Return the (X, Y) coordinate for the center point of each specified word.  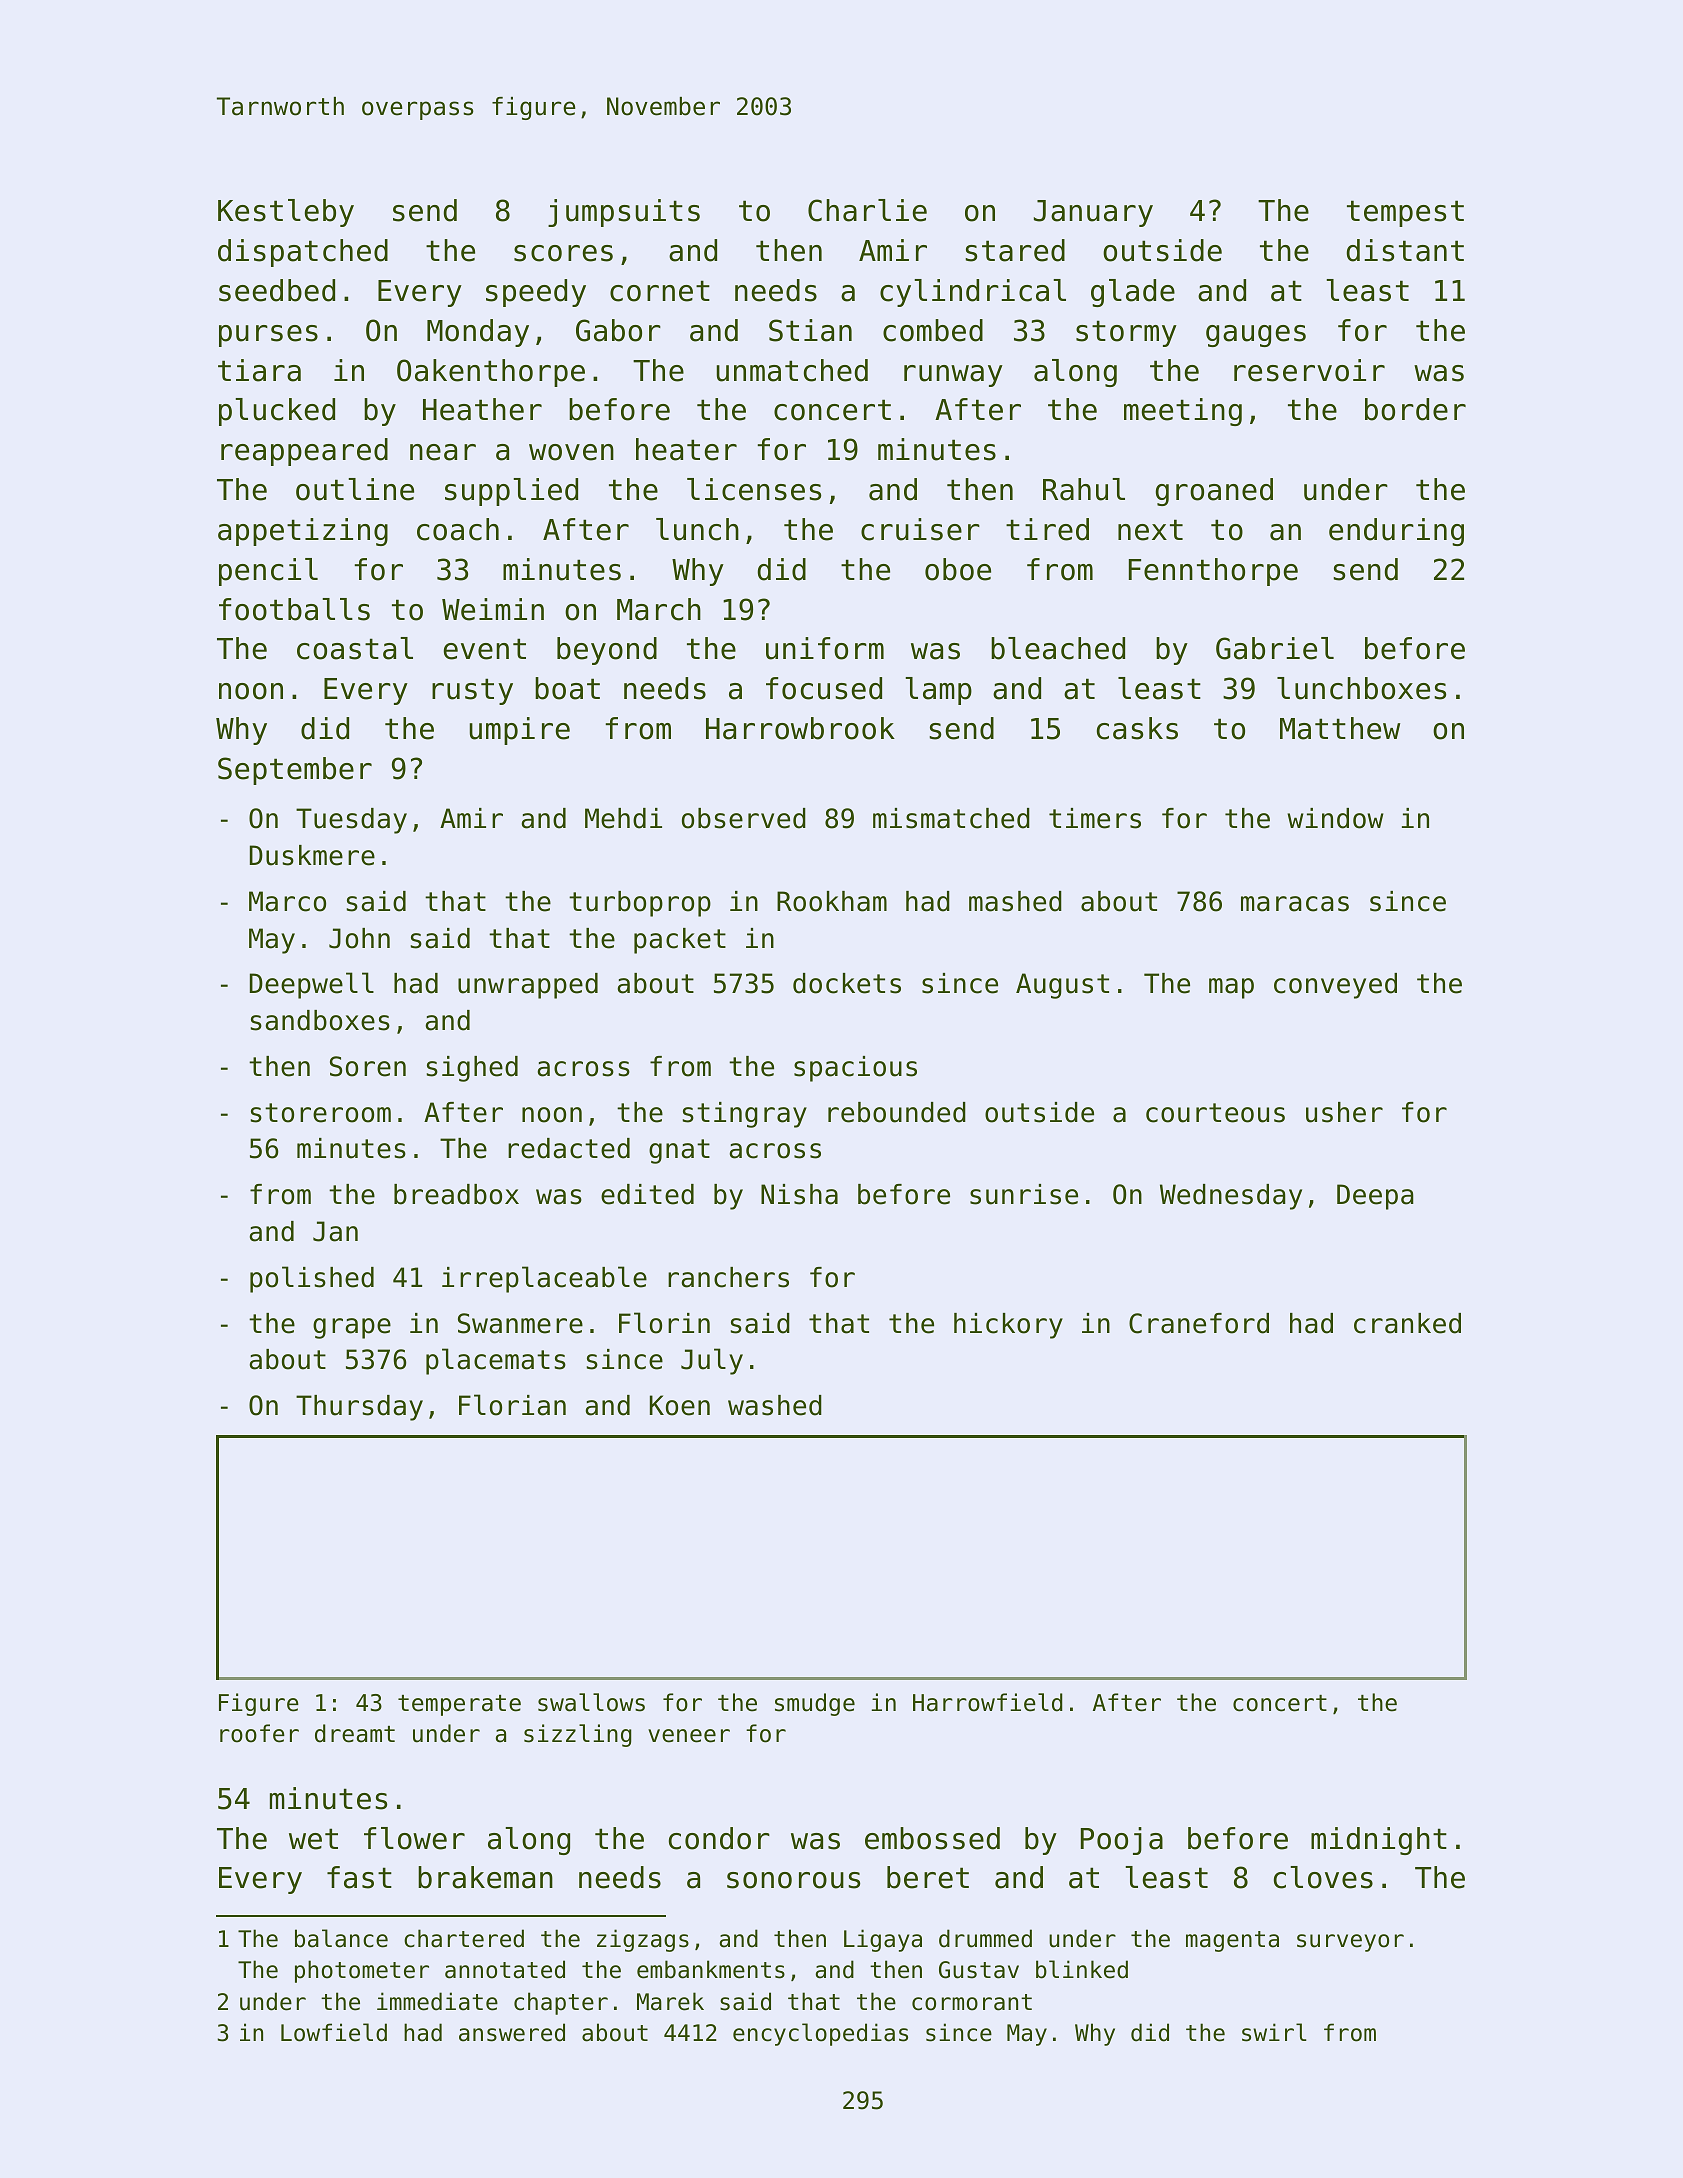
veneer (689, 1736)
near (443, 452)
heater (686, 449)
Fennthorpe (1213, 572)
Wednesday (1231, 1197)
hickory (1008, 1326)
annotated (505, 1969)
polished (312, 1279)
